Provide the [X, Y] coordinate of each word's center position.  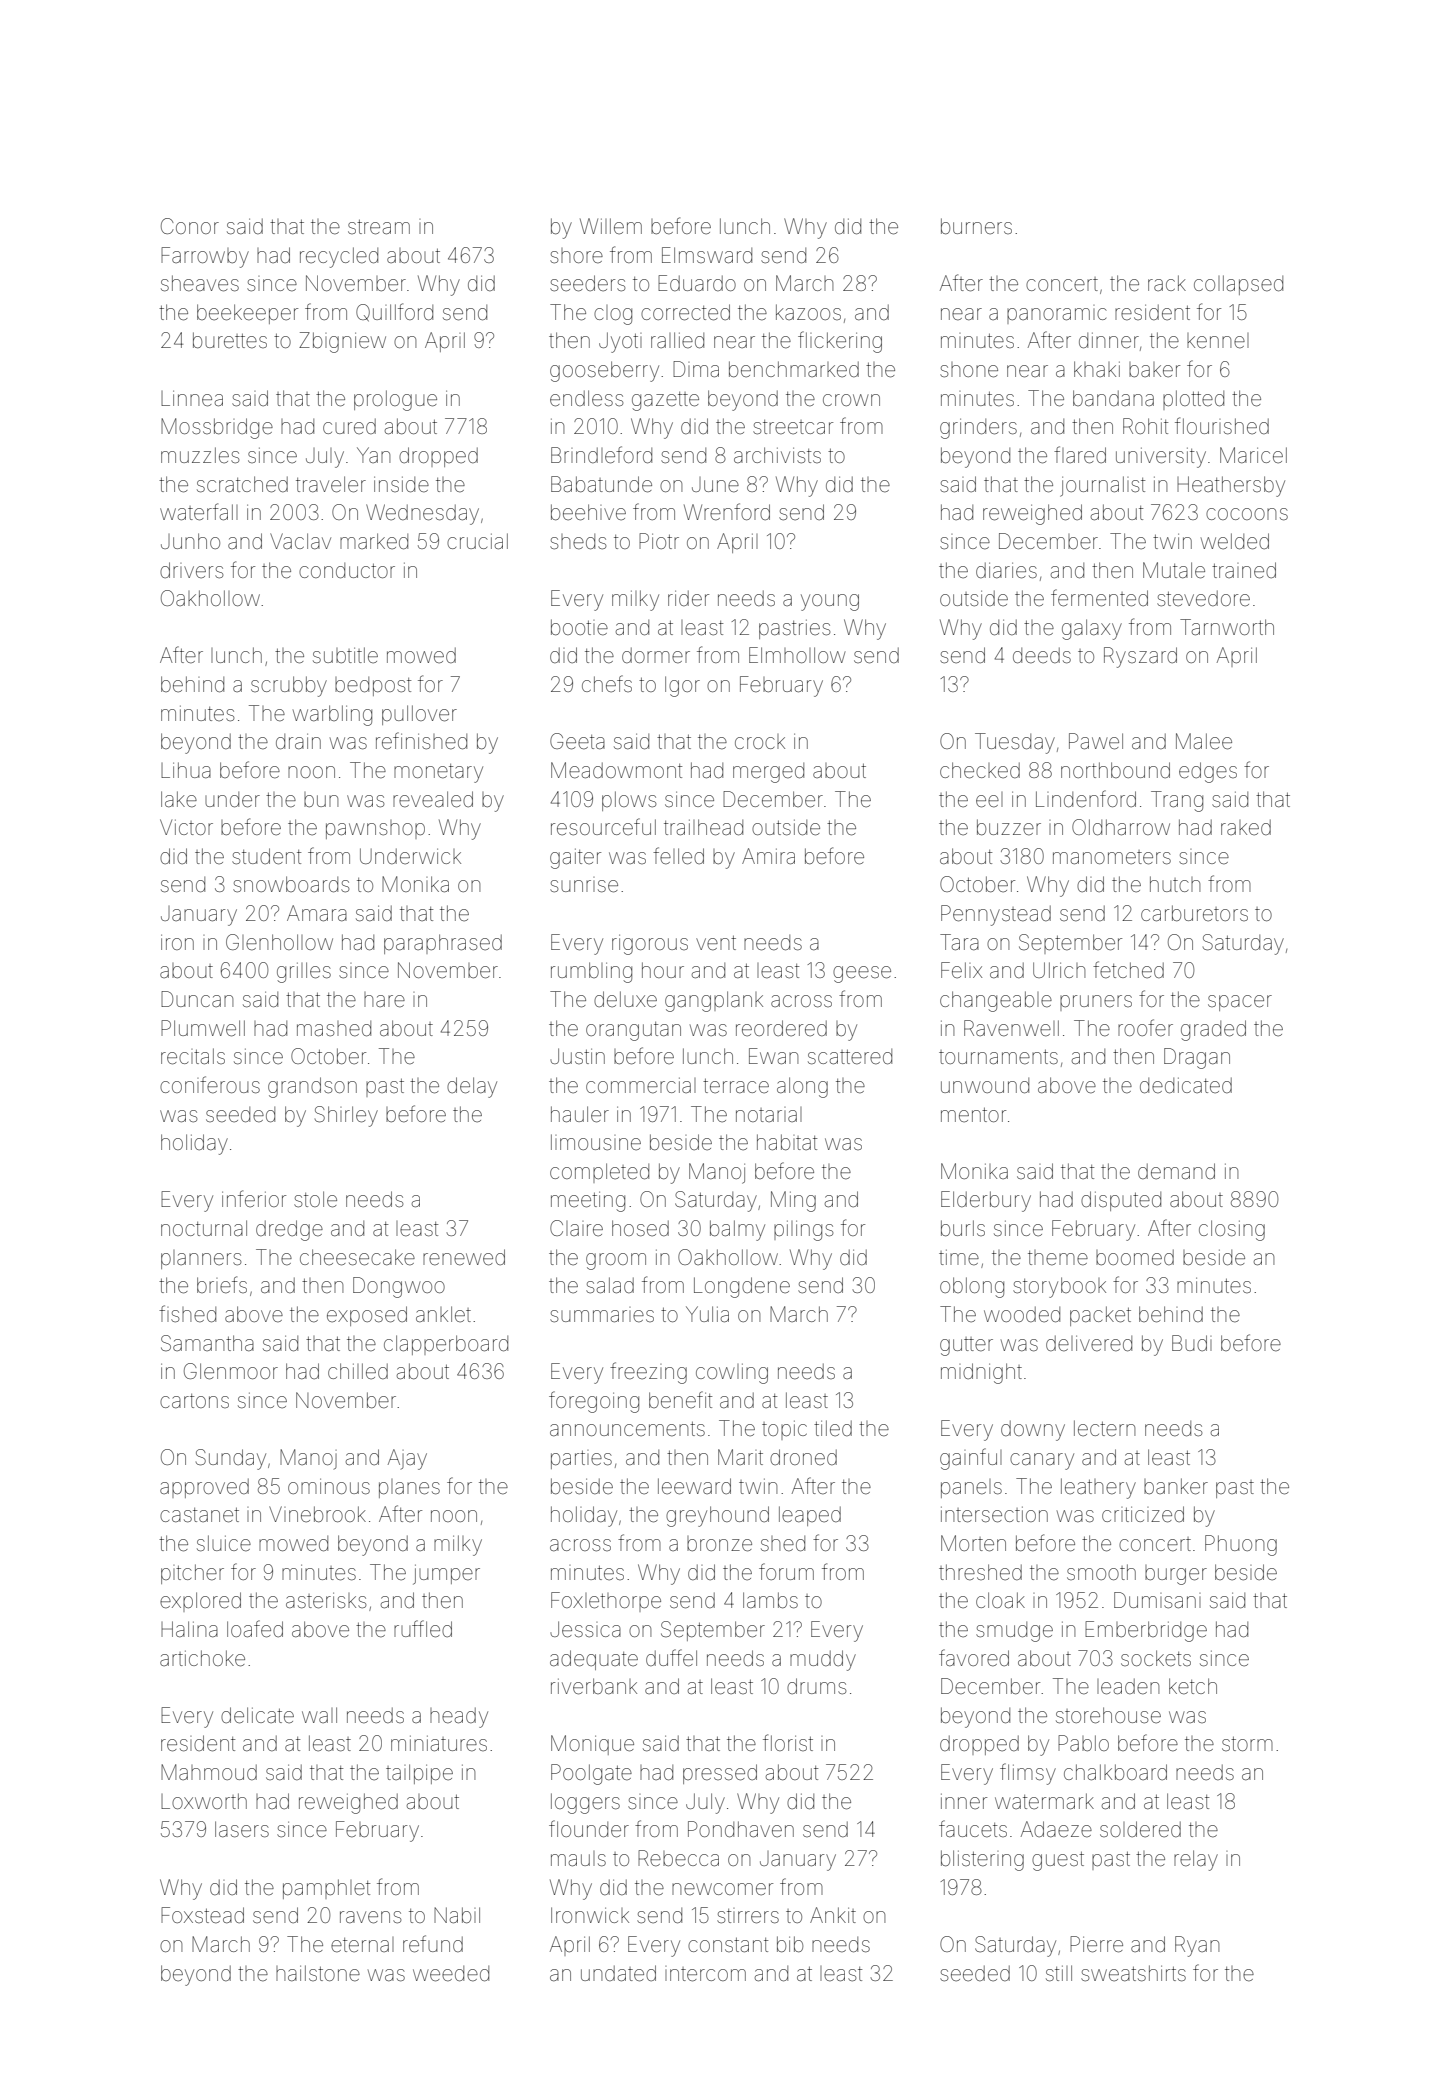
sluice [224, 1543]
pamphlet [326, 1889]
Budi [1192, 1343]
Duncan [197, 999]
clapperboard [446, 1345]
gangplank [714, 1001]
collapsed [1238, 285]
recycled [339, 257]
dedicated [1186, 1085]
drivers [191, 570]
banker [1176, 1486]
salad [610, 1285]
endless [586, 398]
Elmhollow [797, 655]
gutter [966, 1346]
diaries [1006, 570]
